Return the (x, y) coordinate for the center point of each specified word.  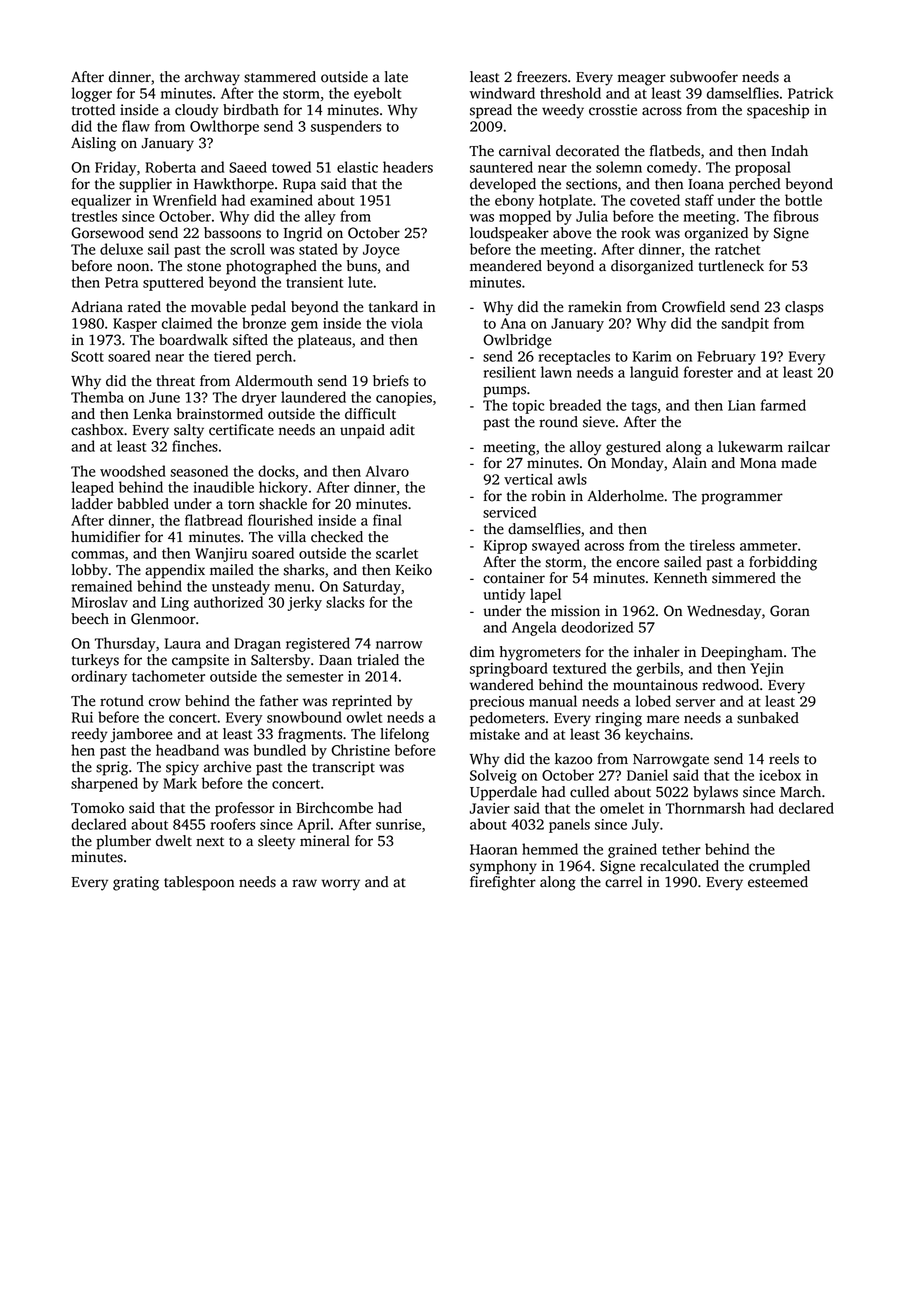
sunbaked (768, 718)
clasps (804, 308)
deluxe (121, 249)
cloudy (197, 111)
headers (408, 167)
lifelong (404, 735)
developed (503, 185)
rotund (122, 701)
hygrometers (540, 653)
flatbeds (675, 151)
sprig (112, 768)
